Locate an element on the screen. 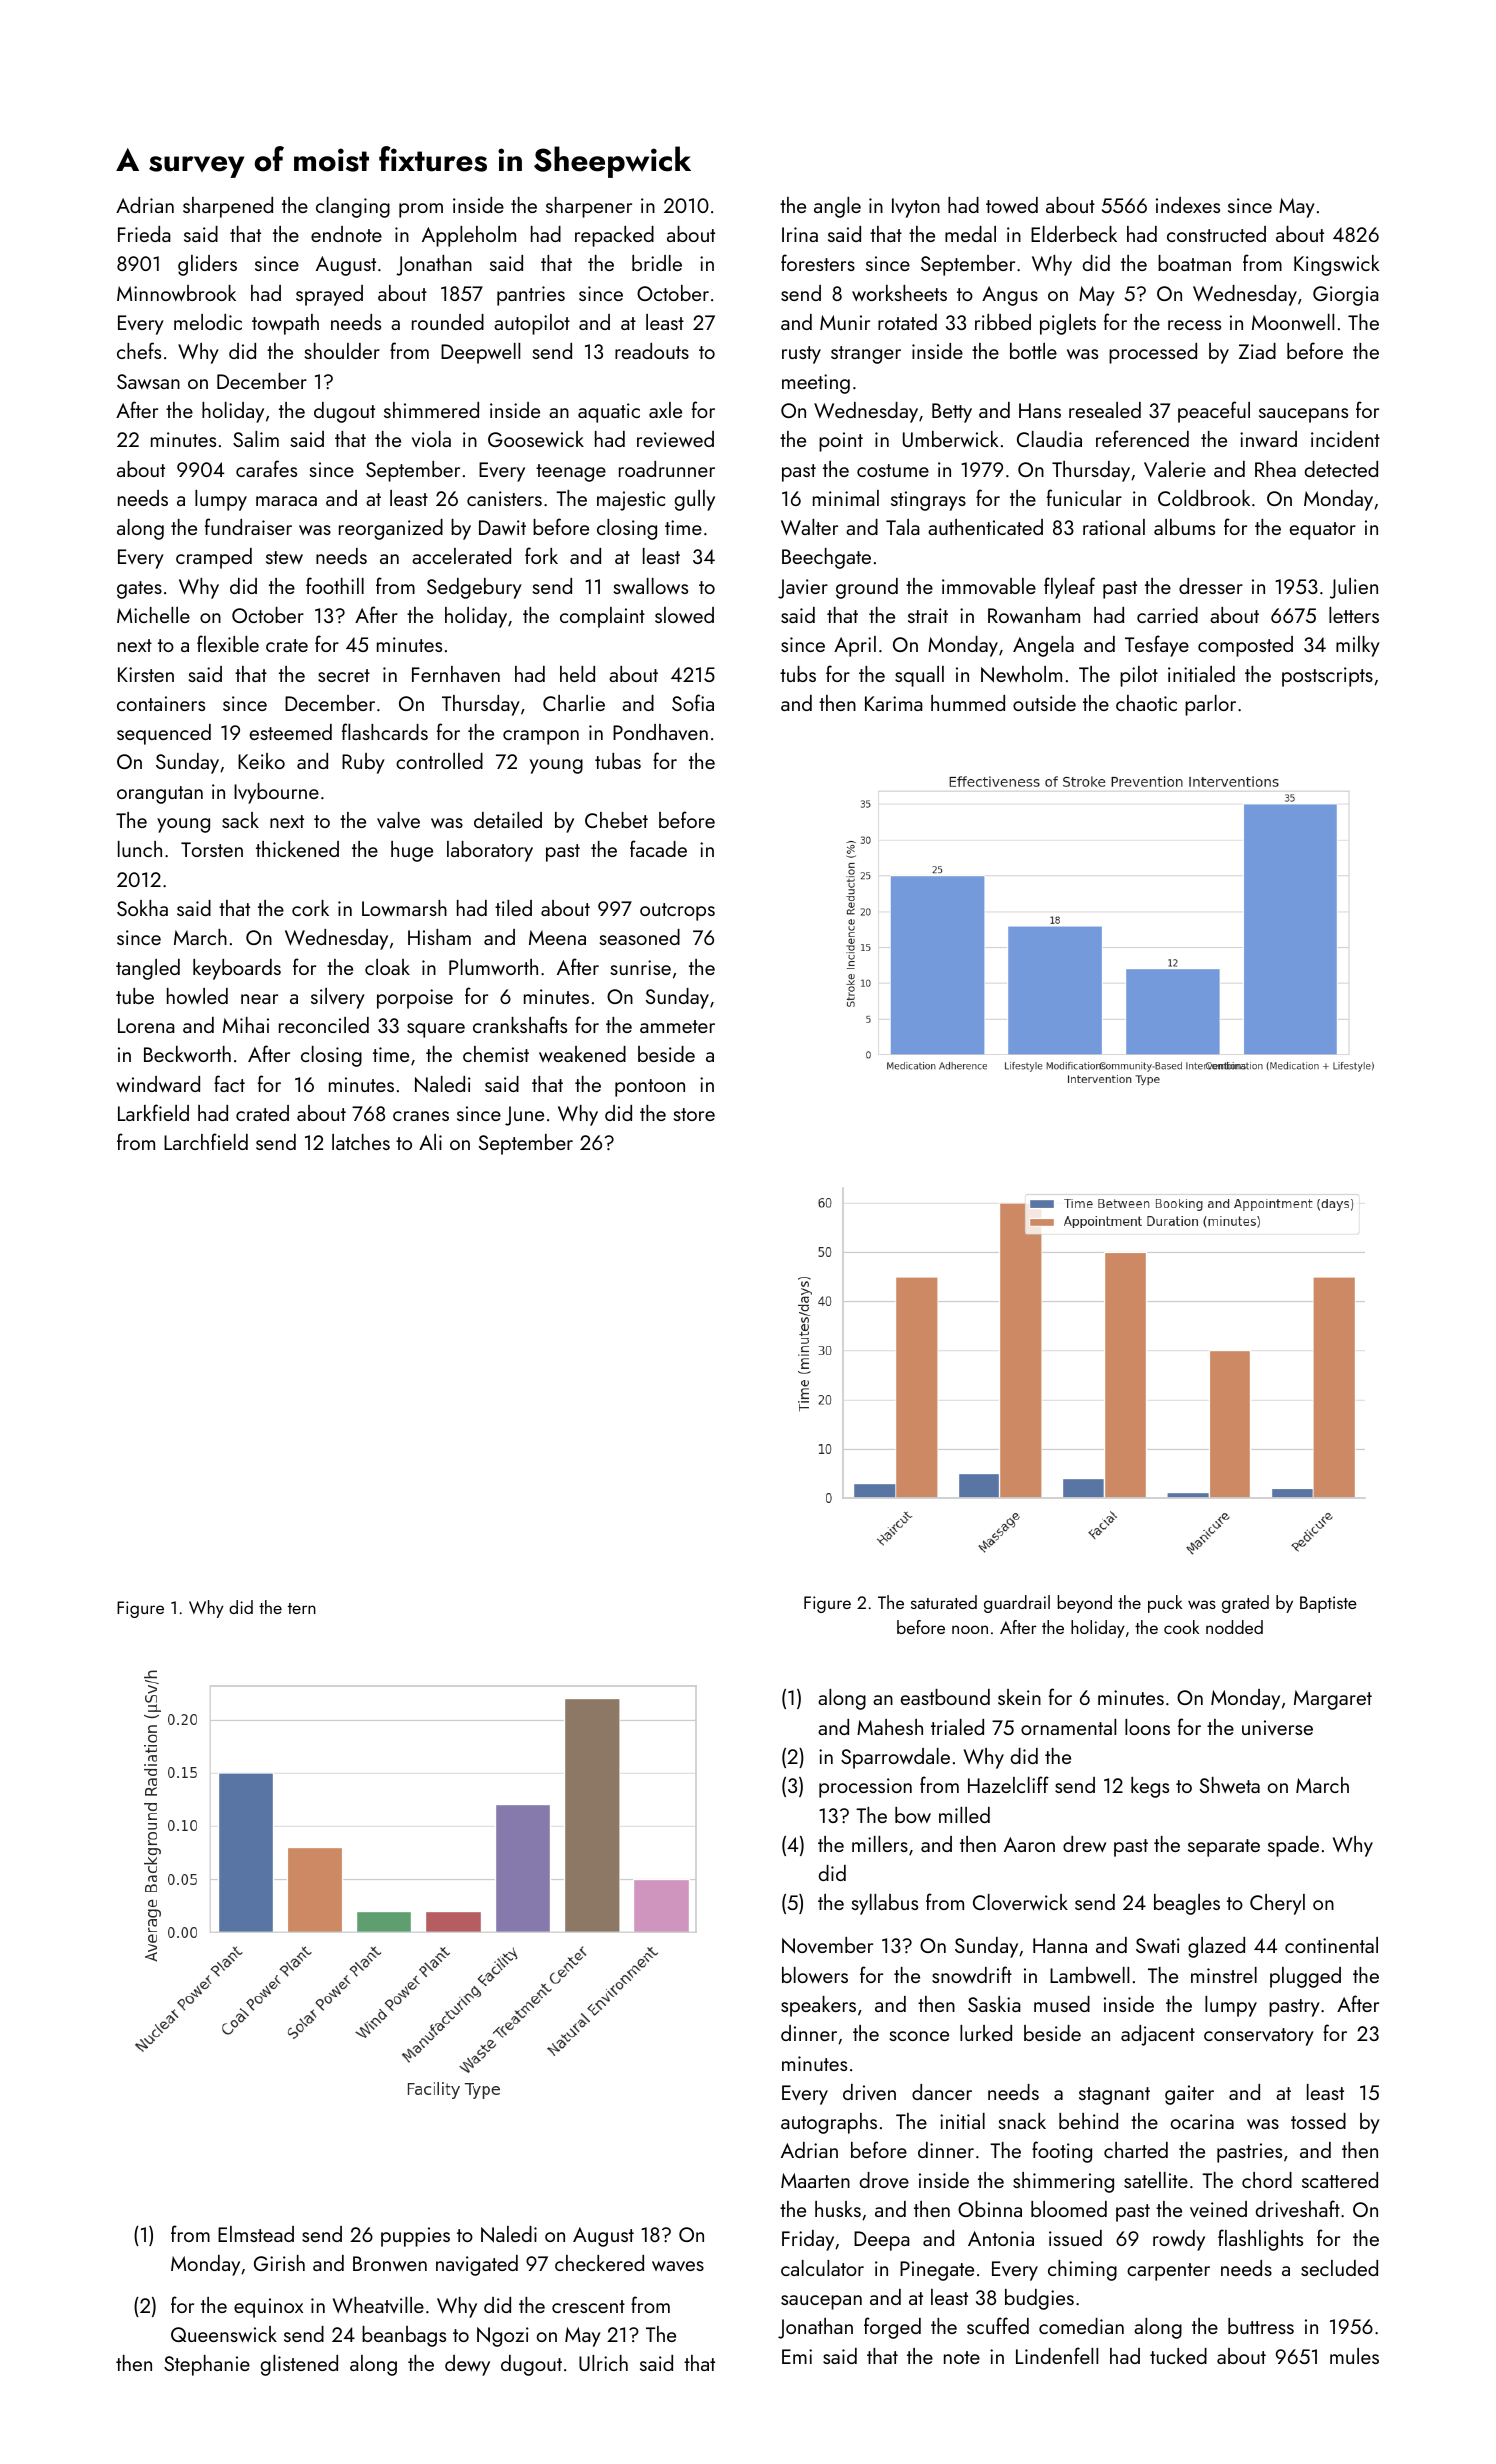 Image resolution: width=1496 pixels, height=2464 pixels. forged is located at coordinates (892, 2328).
